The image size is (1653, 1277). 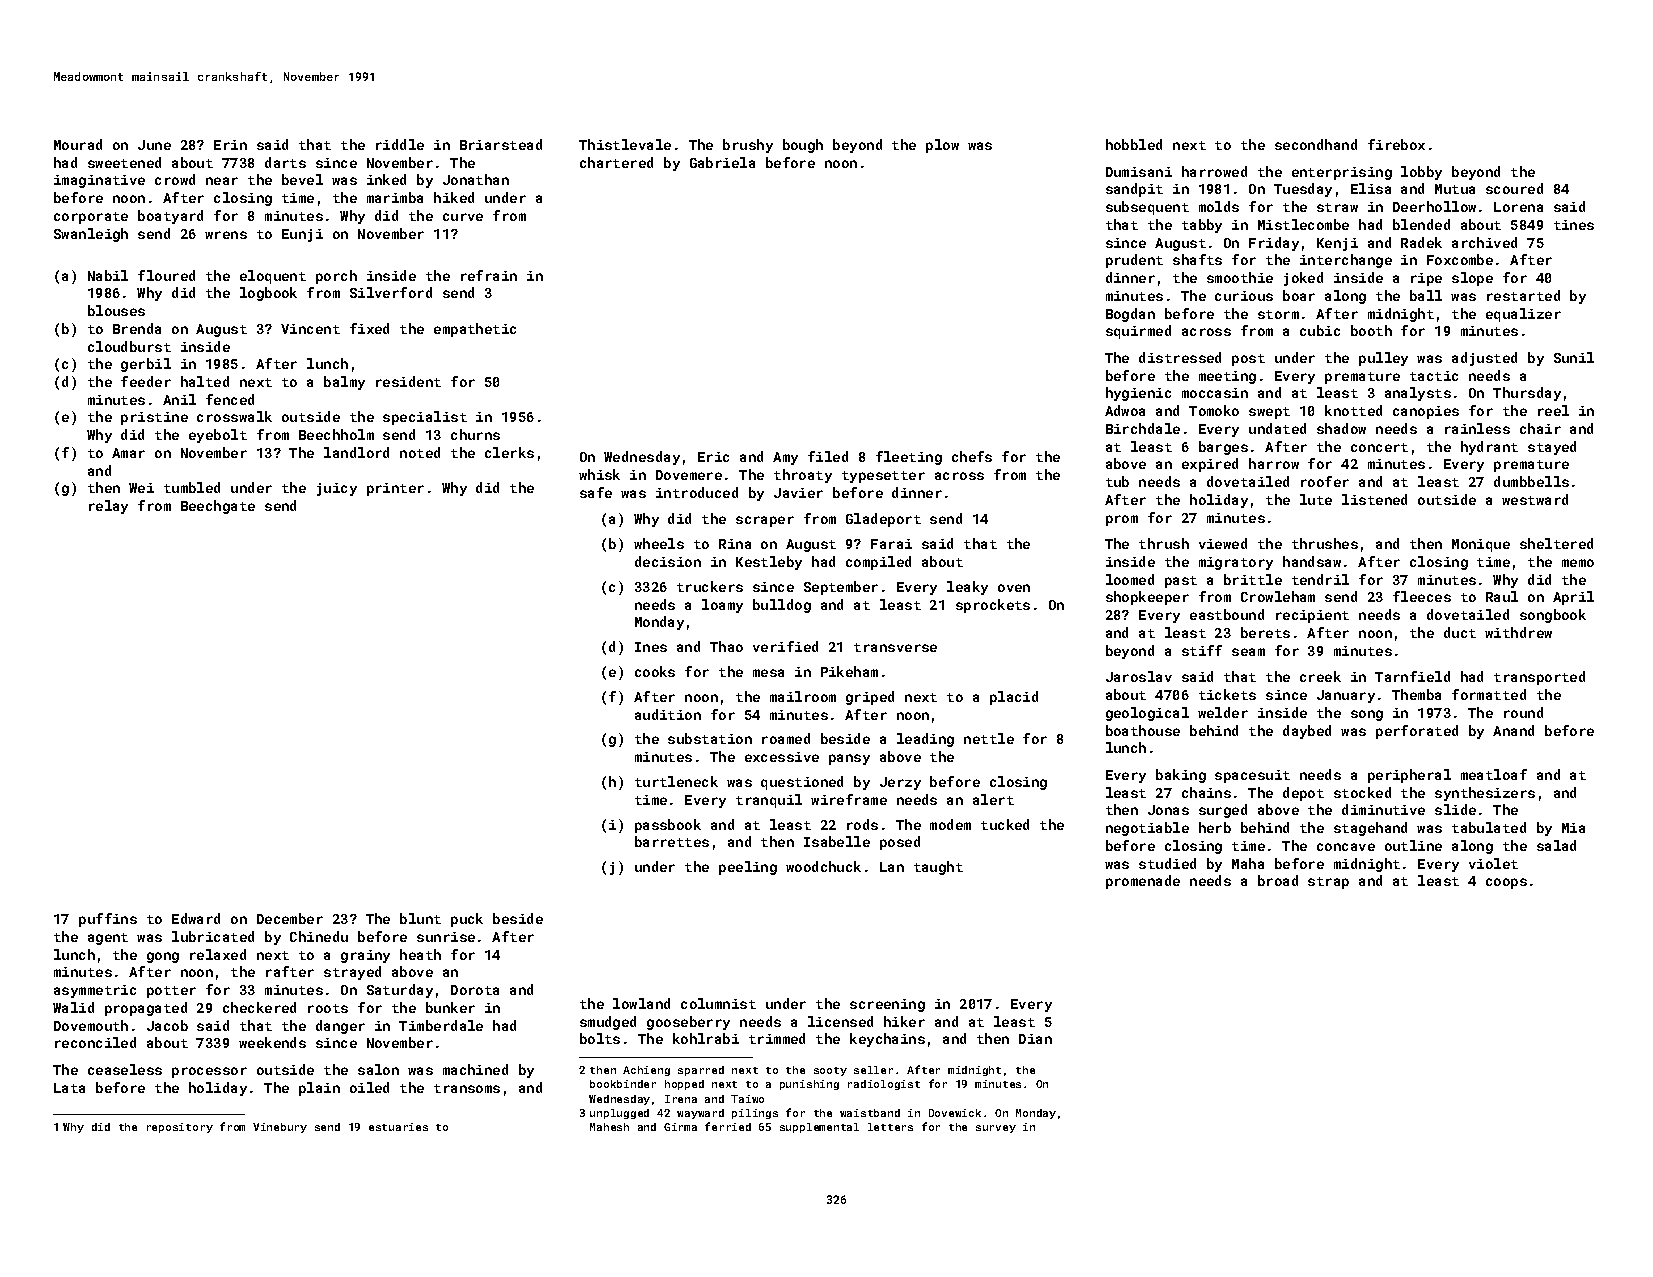 What do you see at coordinates (1539, 678) in the document?
I see `transported` at bounding box center [1539, 678].
